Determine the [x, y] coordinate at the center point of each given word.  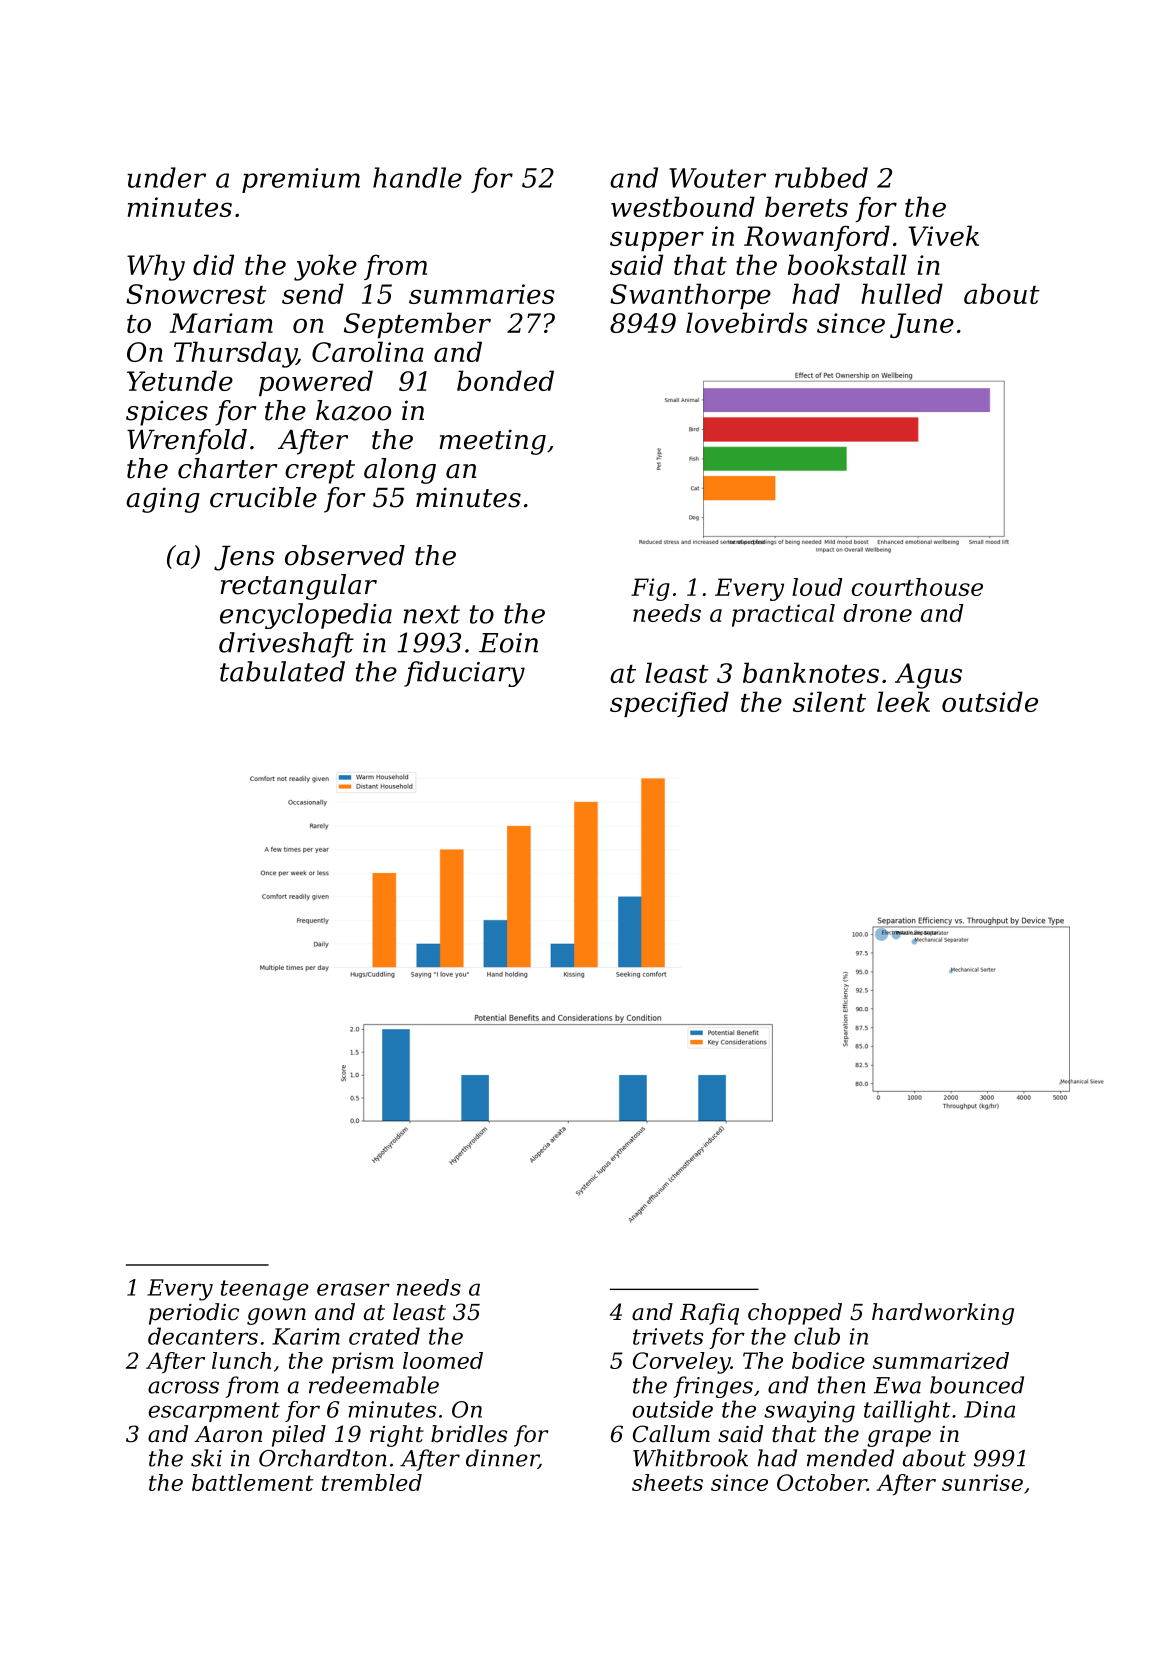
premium [301, 180]
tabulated [282, 671]
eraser [353, 1289]
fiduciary [464, 674]
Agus [928, 676]
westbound [683, 206]
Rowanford [817, 238]
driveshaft [286, 645]
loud [817, 587]
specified [669, 704]
